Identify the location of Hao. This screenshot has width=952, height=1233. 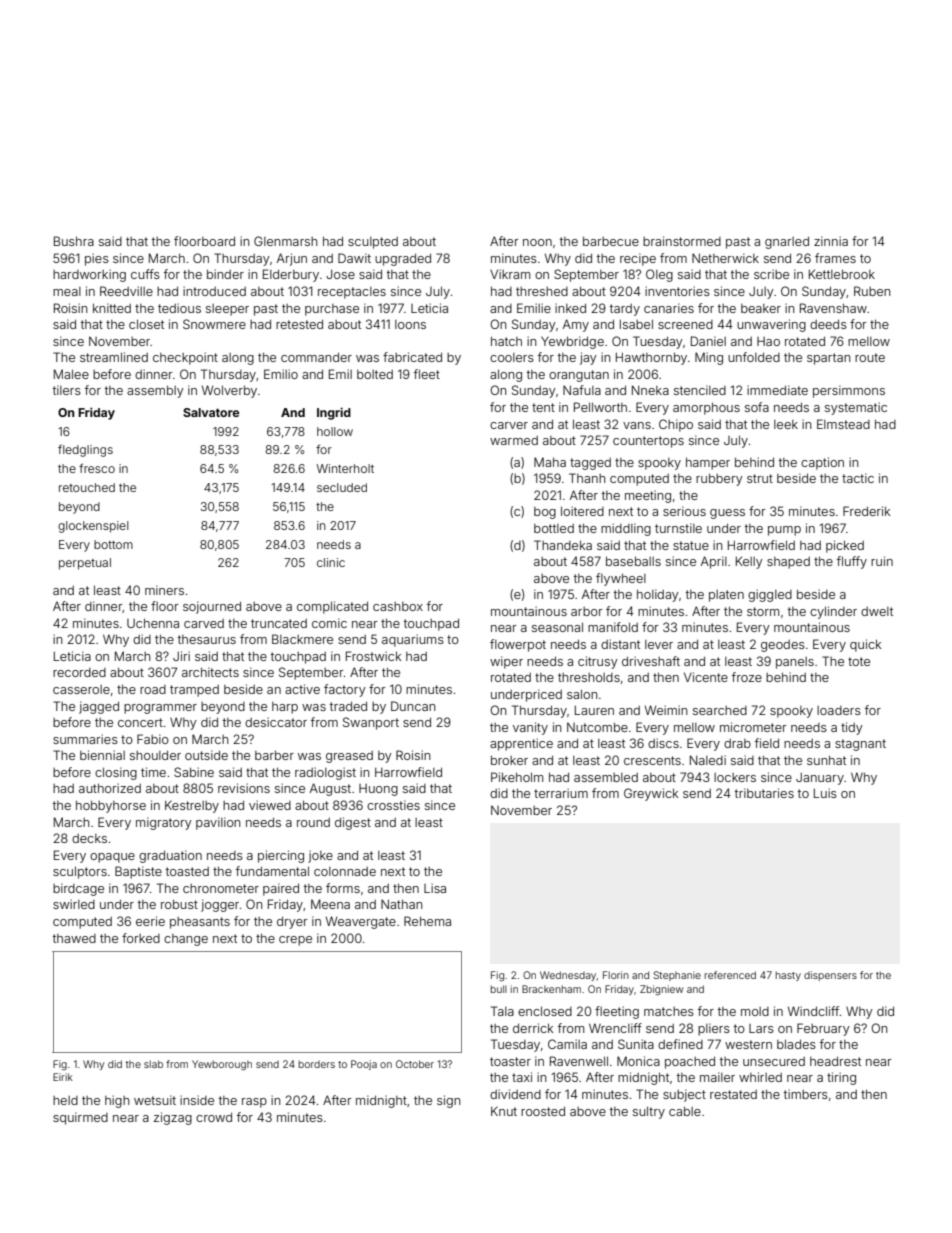
(768, 341).
